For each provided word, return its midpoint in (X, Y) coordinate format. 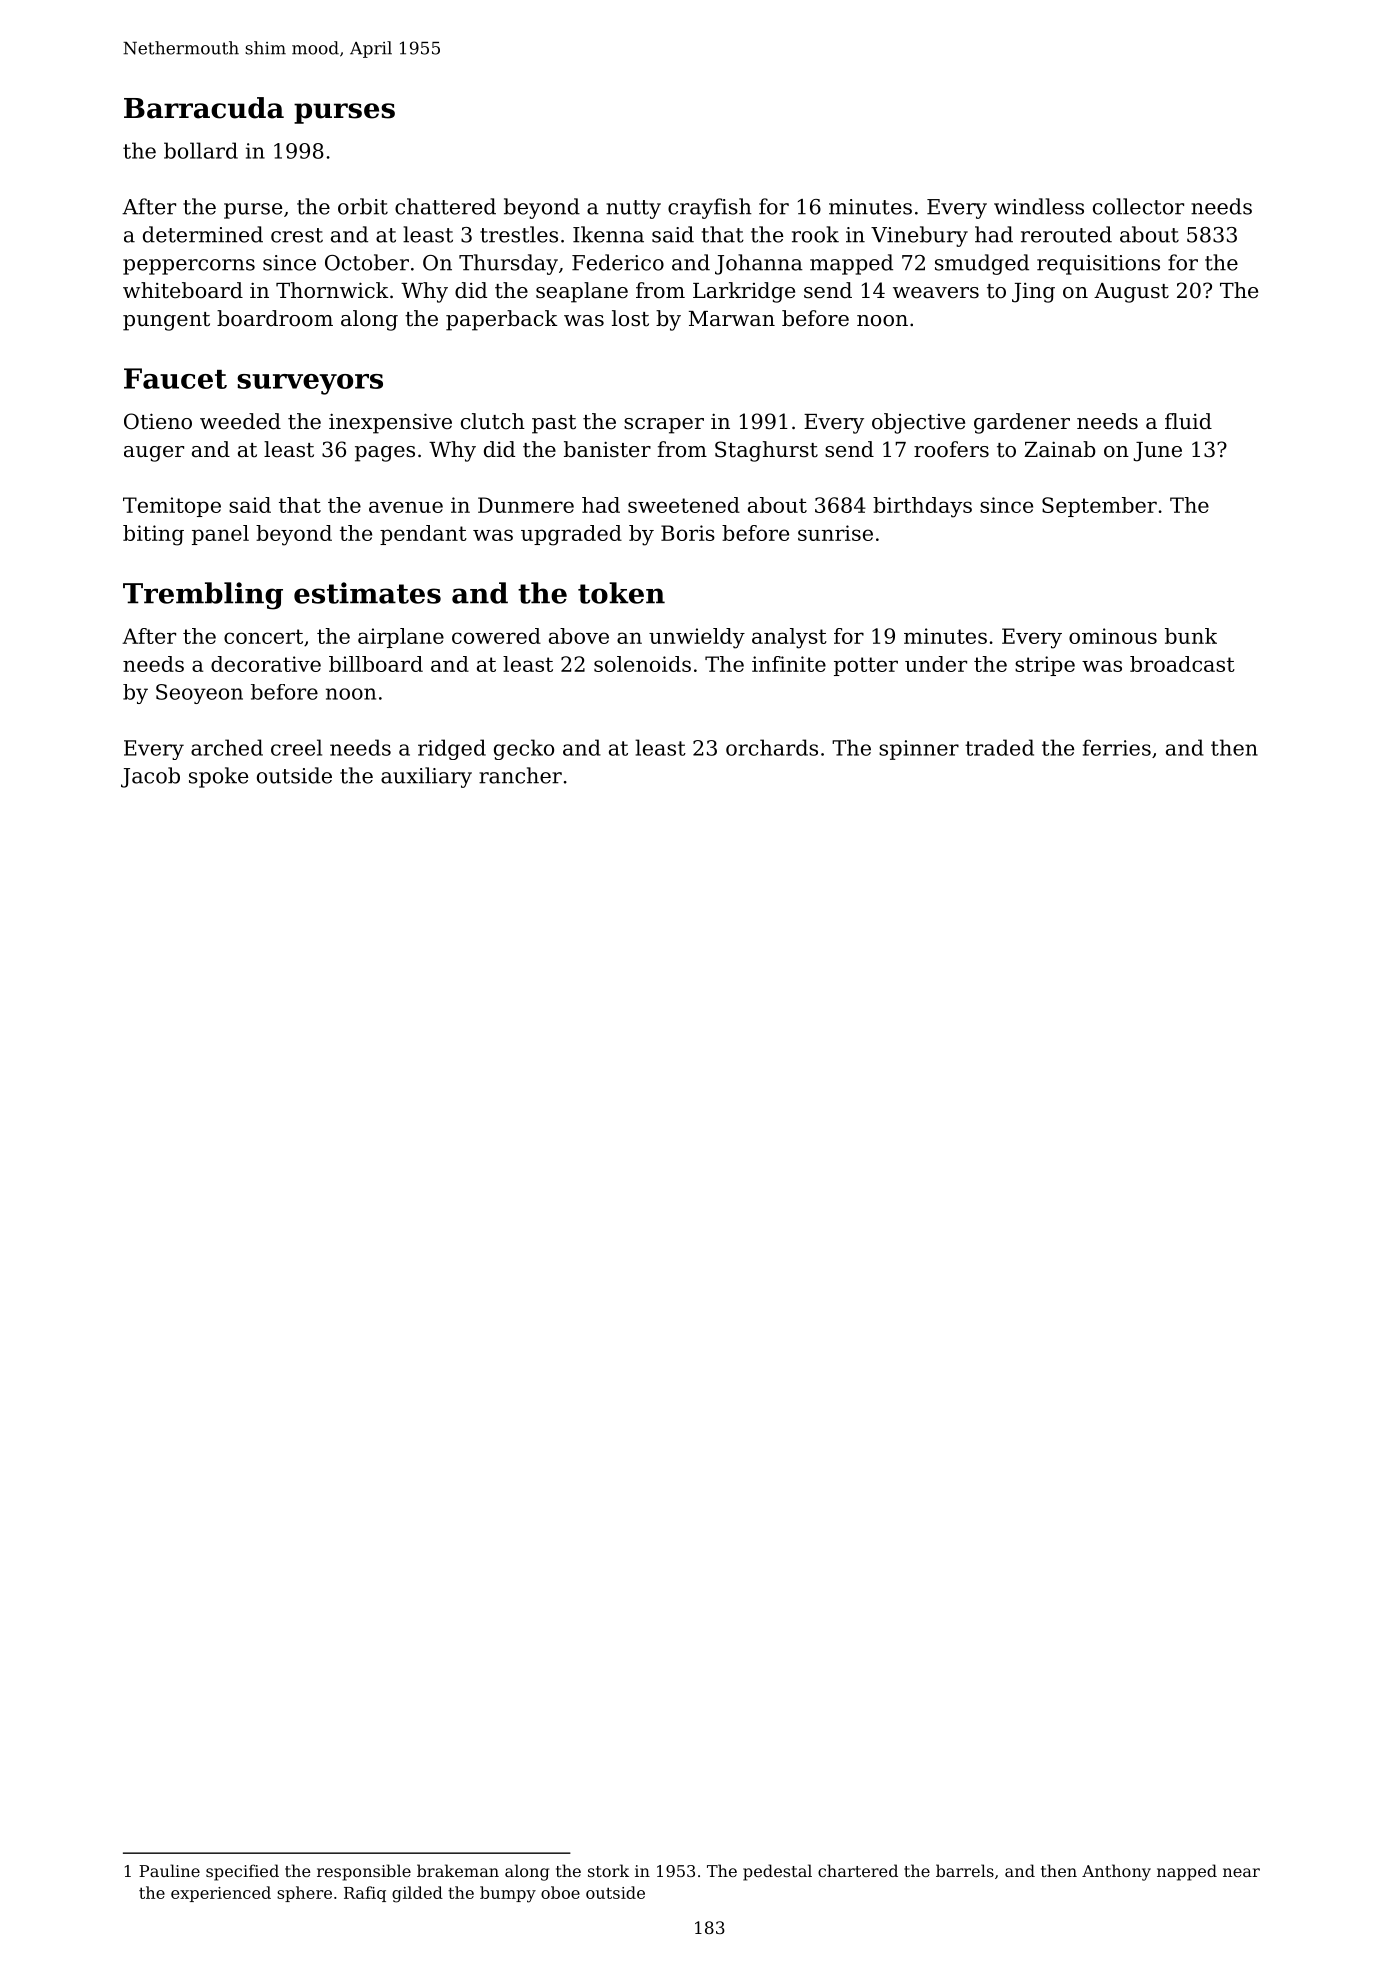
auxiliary (426, 777)
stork (608, 1870)
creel (296, 747)
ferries (1117, 747)
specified (242, 1872)
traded (999, 747)
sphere (304, 1894)
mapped (851, 264)
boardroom (275, 318)
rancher (520, 775)
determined (203, 234)
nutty (633, 209)
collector (1138, 206)
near (1241, 1872)
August (1131, 293)
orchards (772, 747)
